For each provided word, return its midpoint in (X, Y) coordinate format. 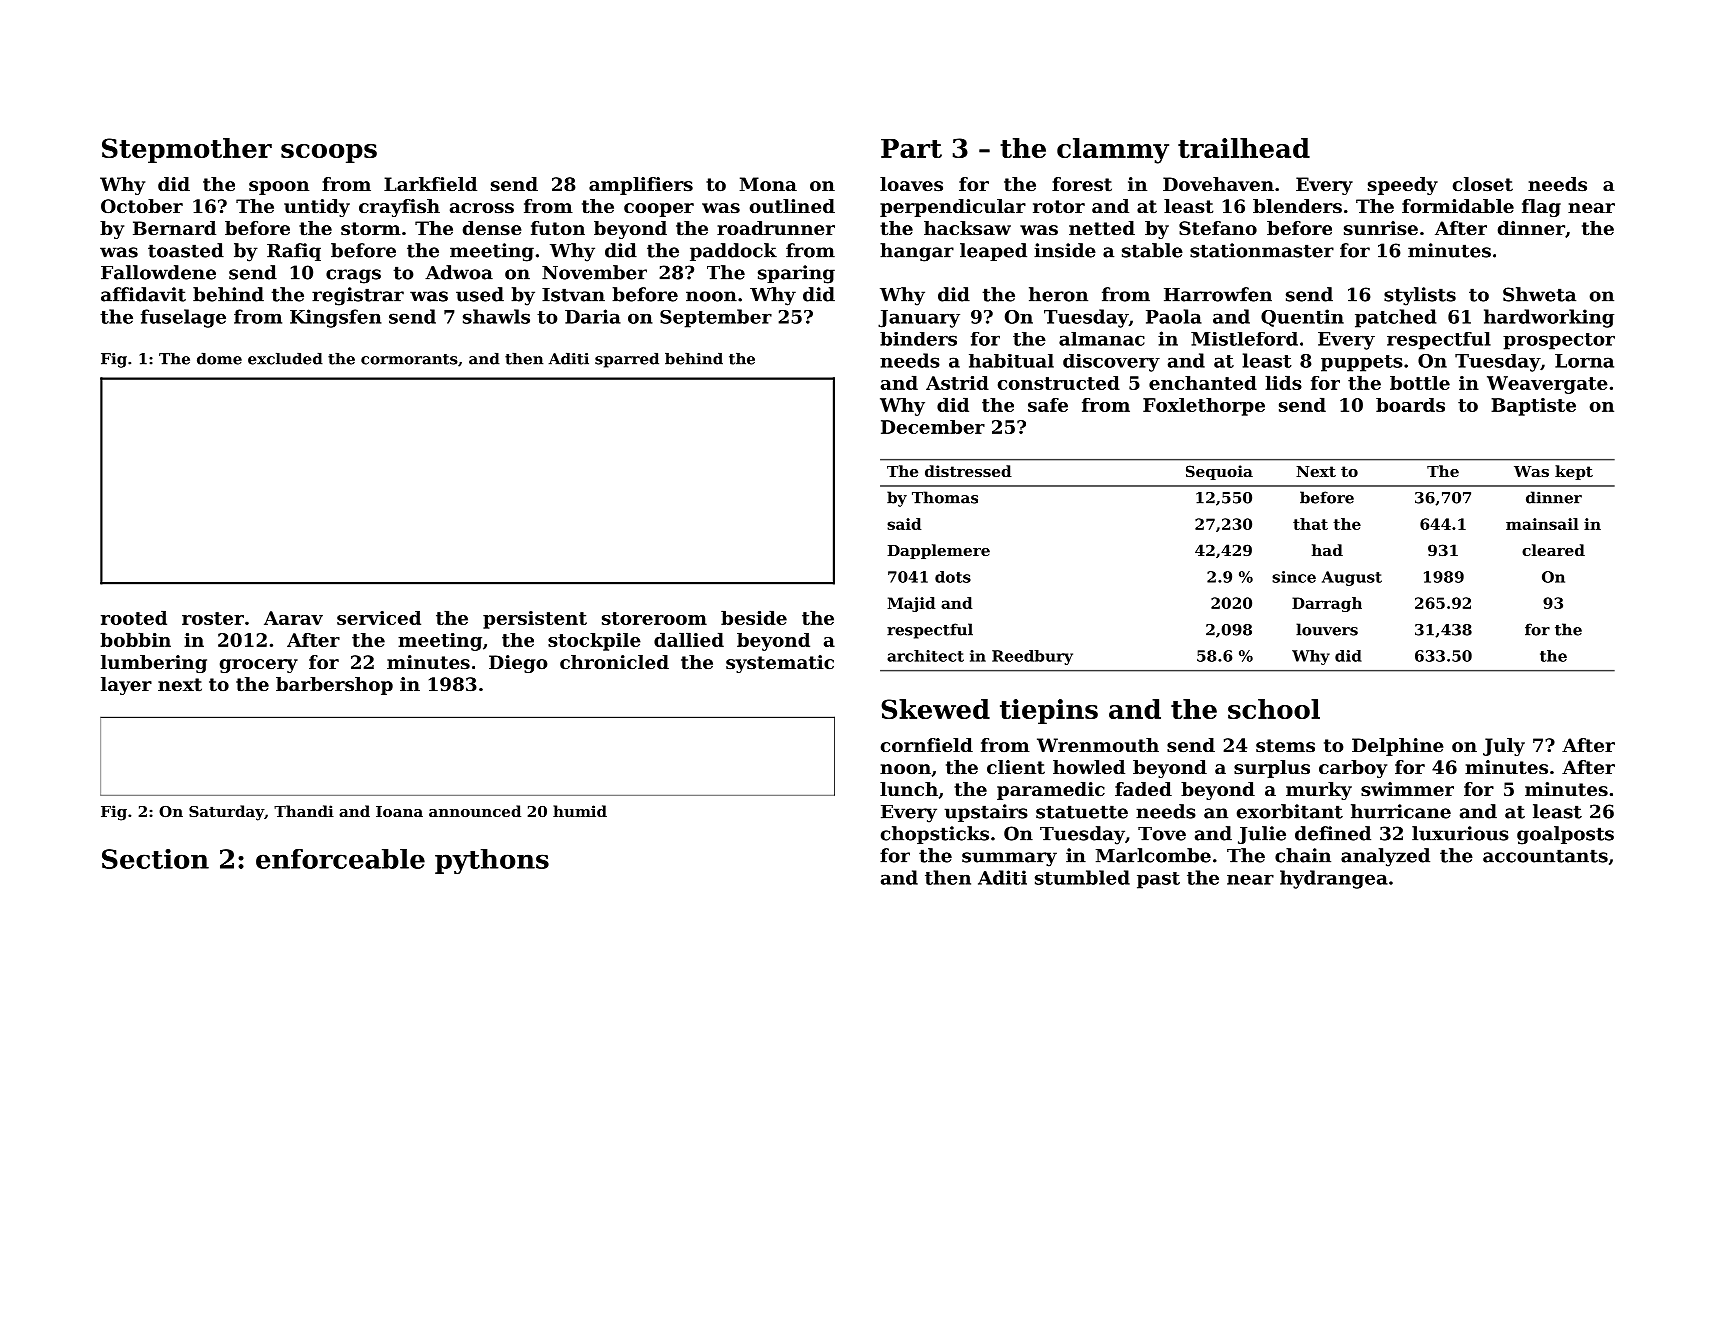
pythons (492, 861)
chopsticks (935, 835)
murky (1319, 791)
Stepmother (187, 150)
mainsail (1542, 524)
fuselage (183, 318)
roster (213, 618)
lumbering (154, 664)
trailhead (1244, 148)
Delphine (1398, 747)
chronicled (614, 662)
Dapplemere (938, 551)
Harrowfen (1218, 294)
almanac (1102, 339)
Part (911, 148)
